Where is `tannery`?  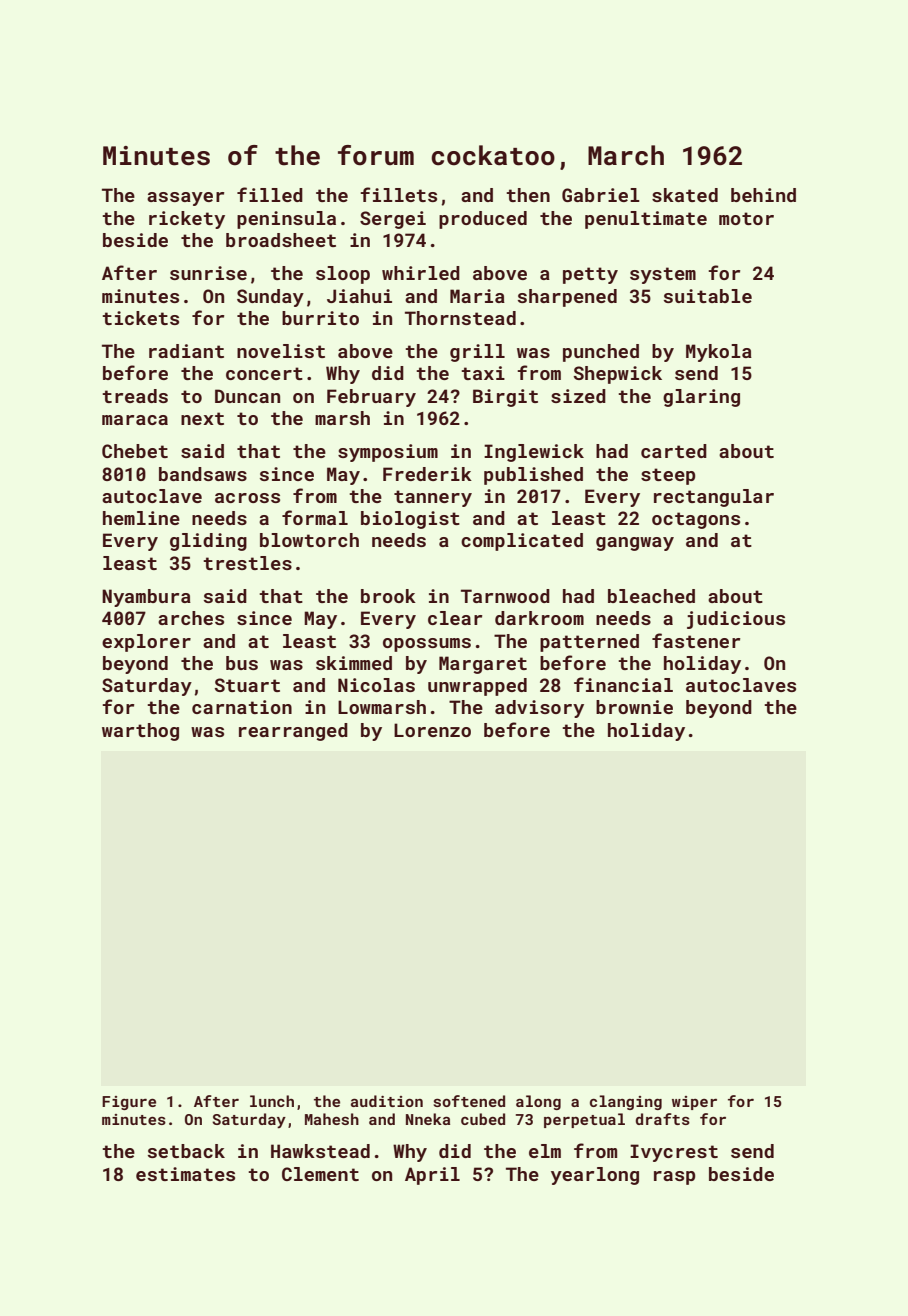 tannery is located at coordinates (433, 498).
